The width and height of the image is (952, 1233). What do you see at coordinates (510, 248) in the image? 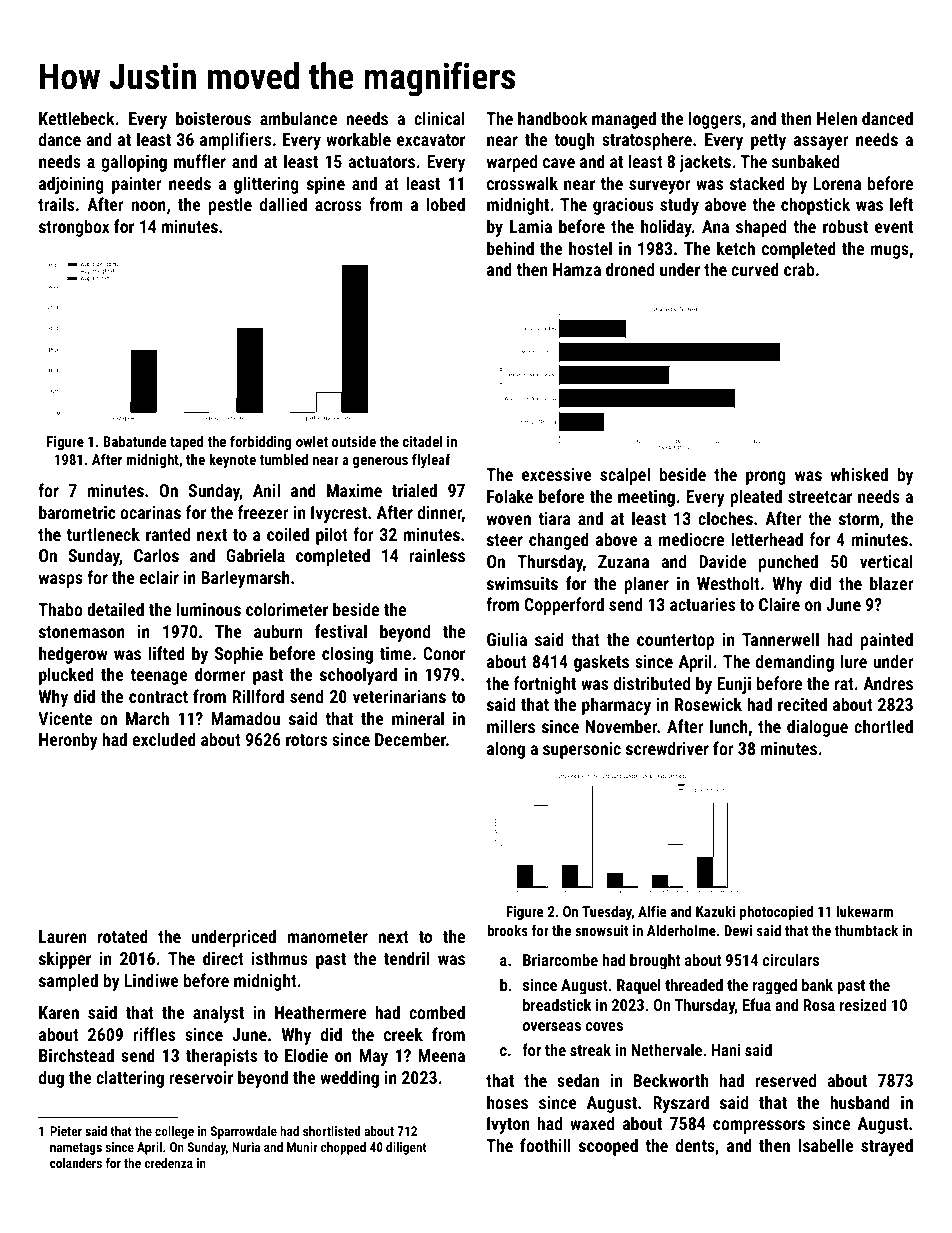
I see `behind` at bounding box center [510, 248].
